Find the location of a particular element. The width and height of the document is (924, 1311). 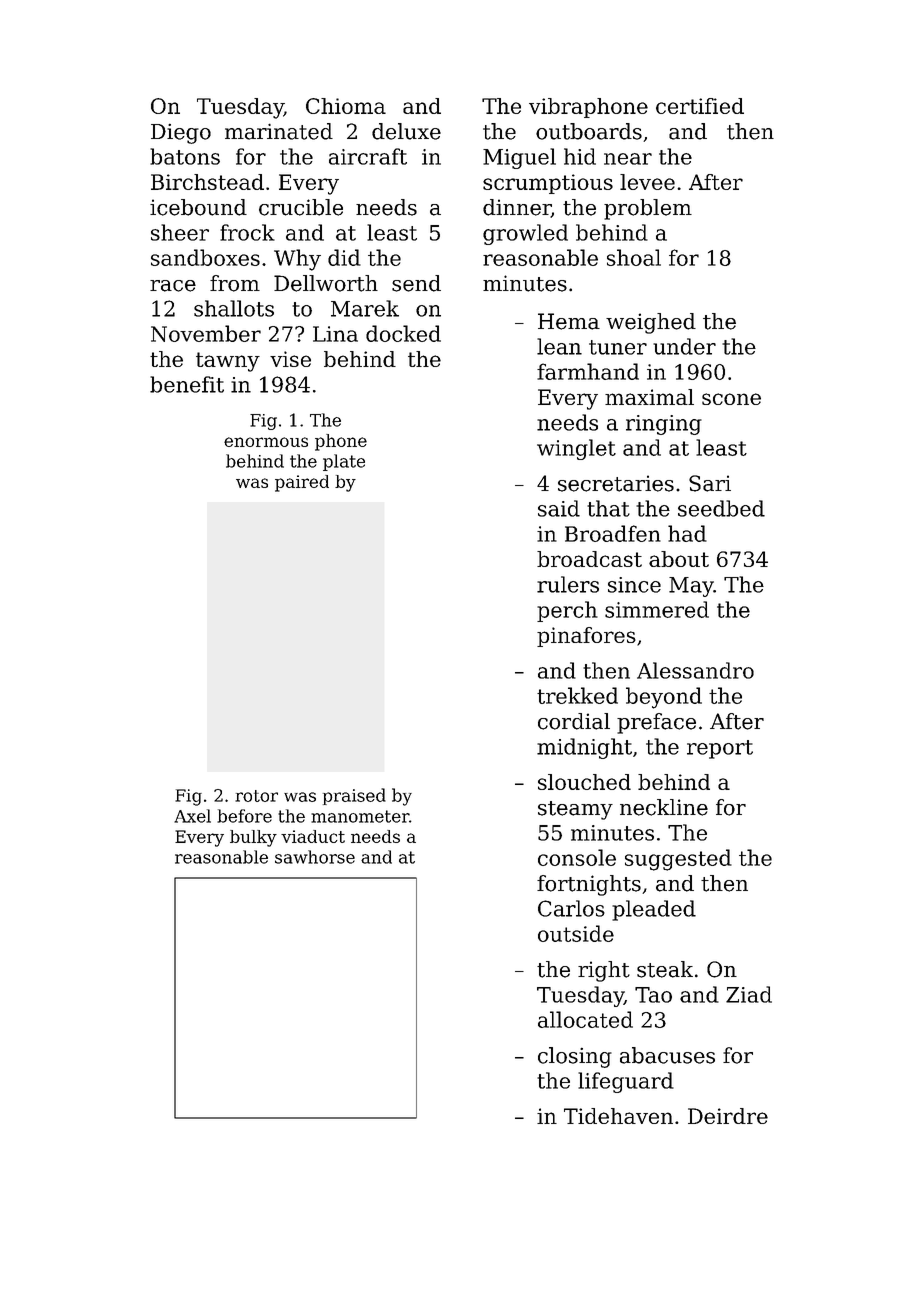

sheer is located at coordinates (180, 232).
